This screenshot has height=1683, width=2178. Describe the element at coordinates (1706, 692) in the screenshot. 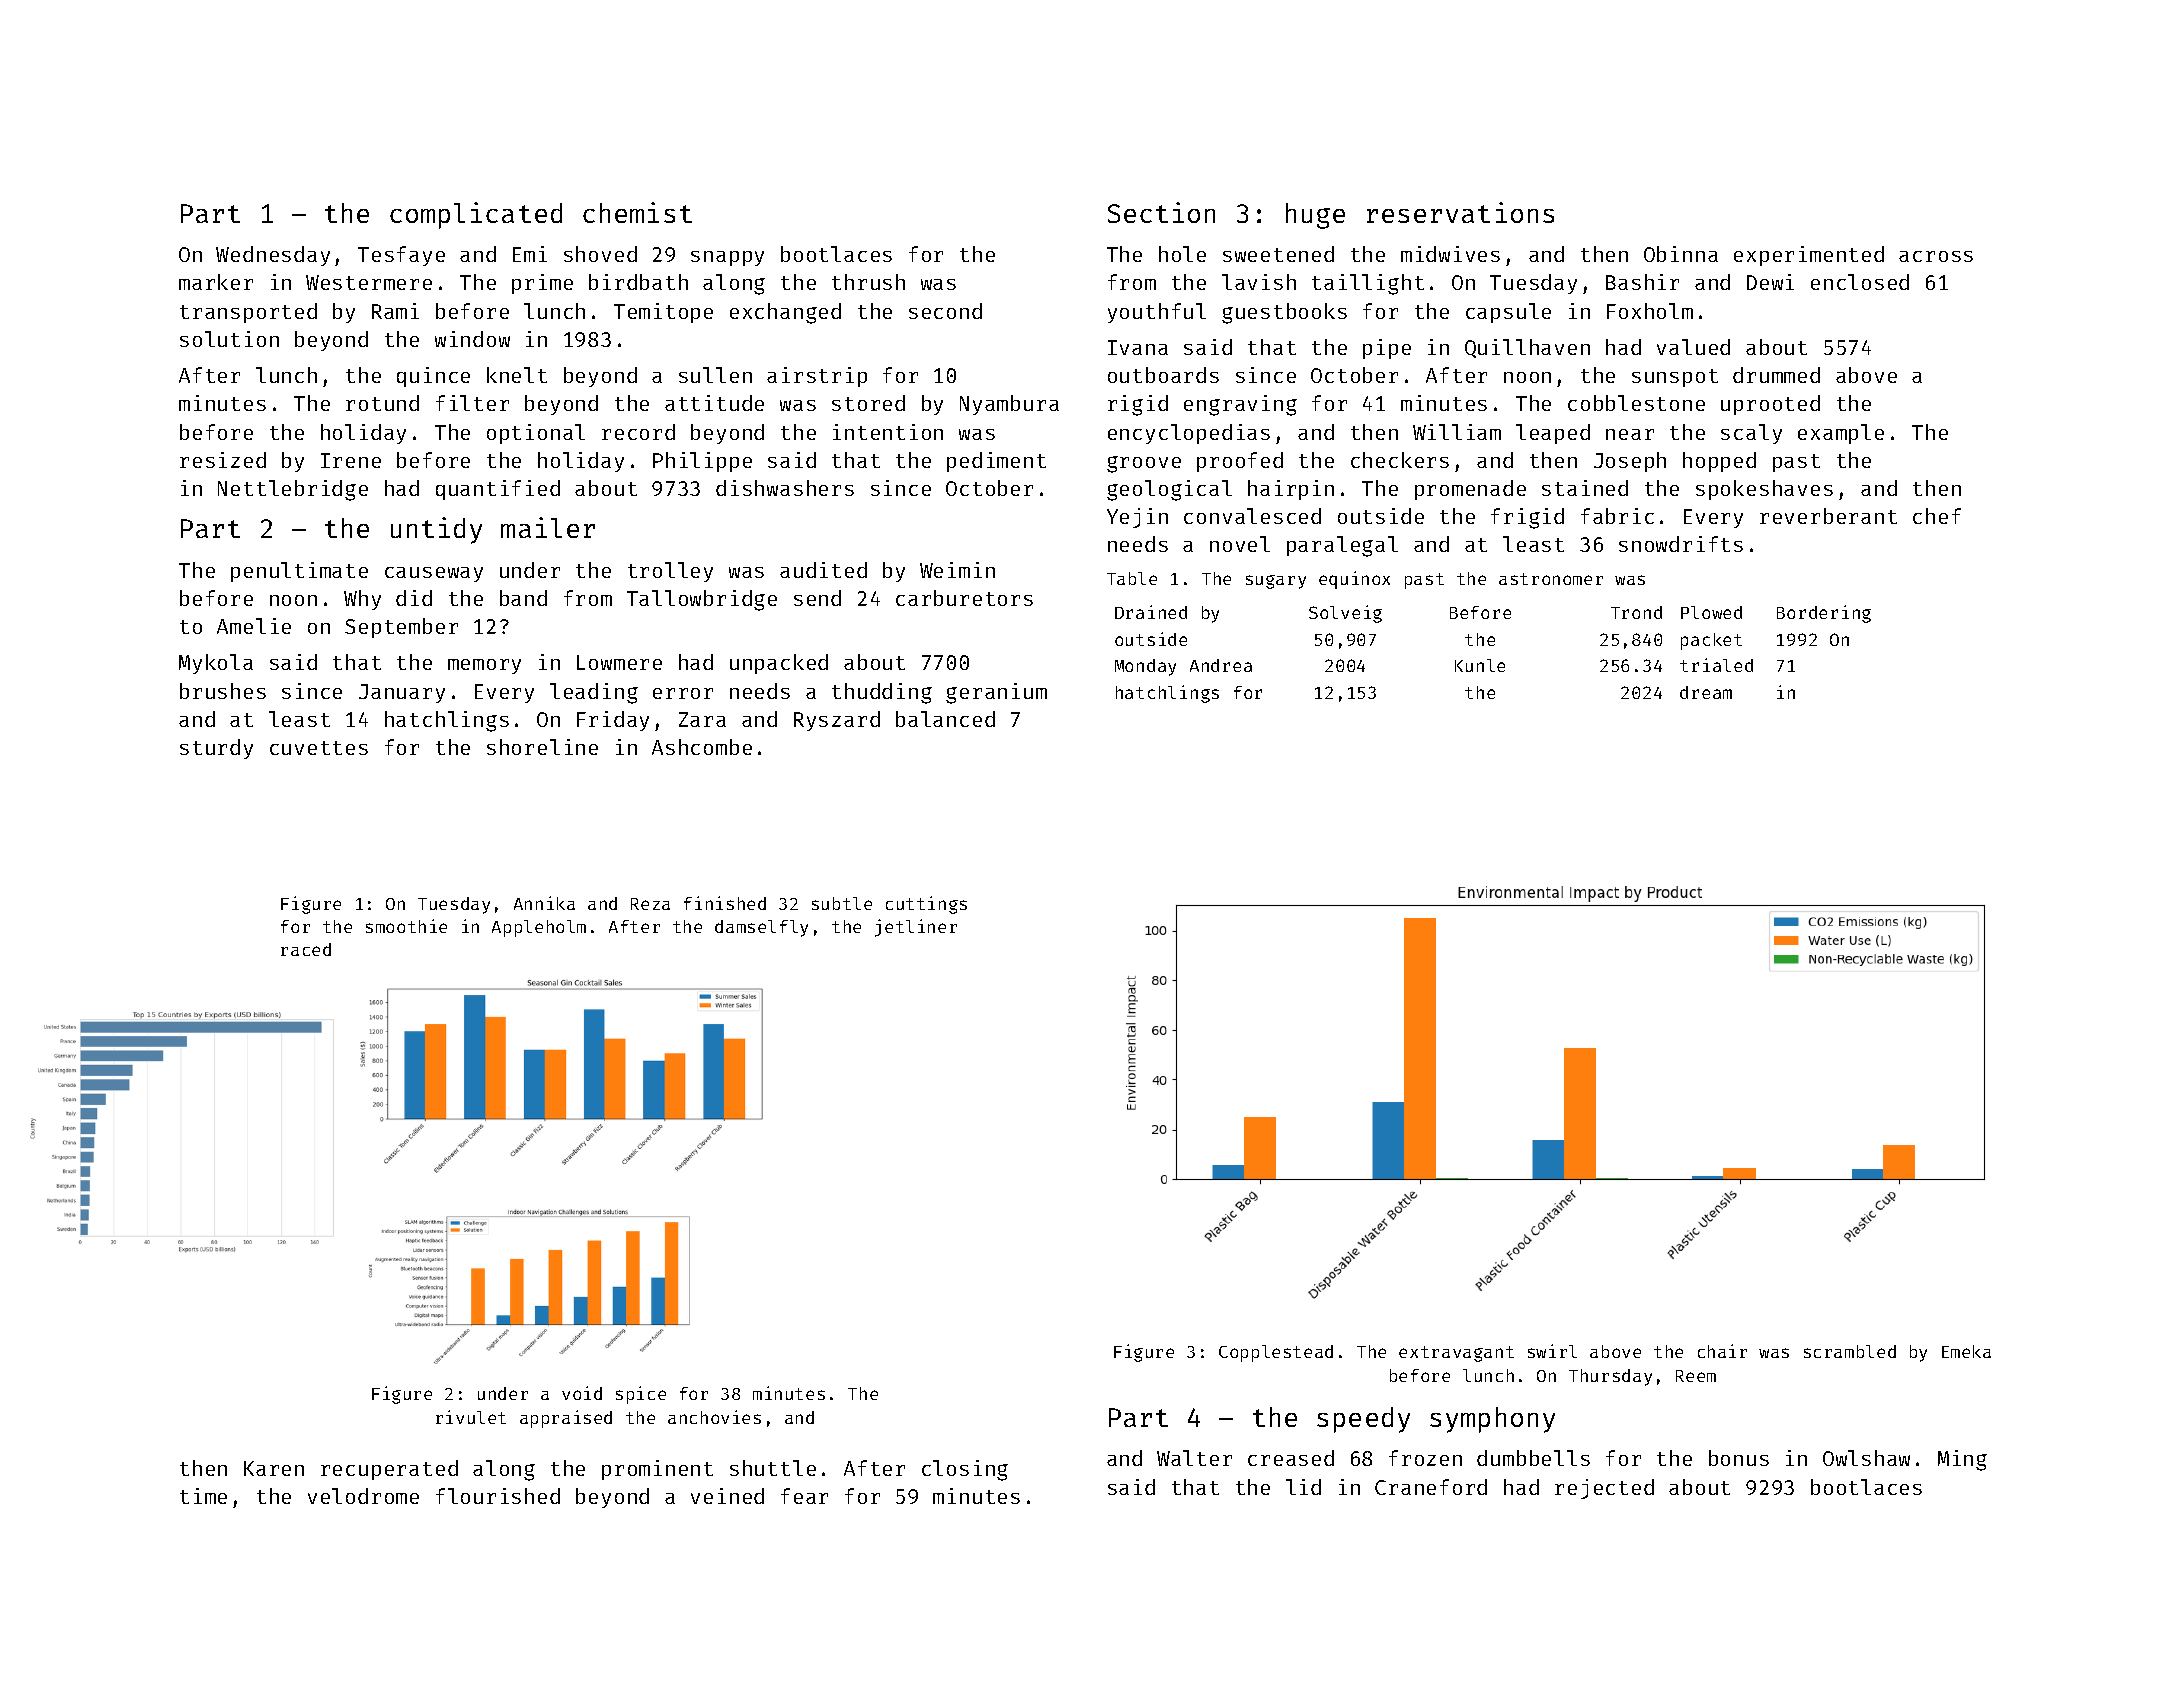

I see `dream` at that location.
